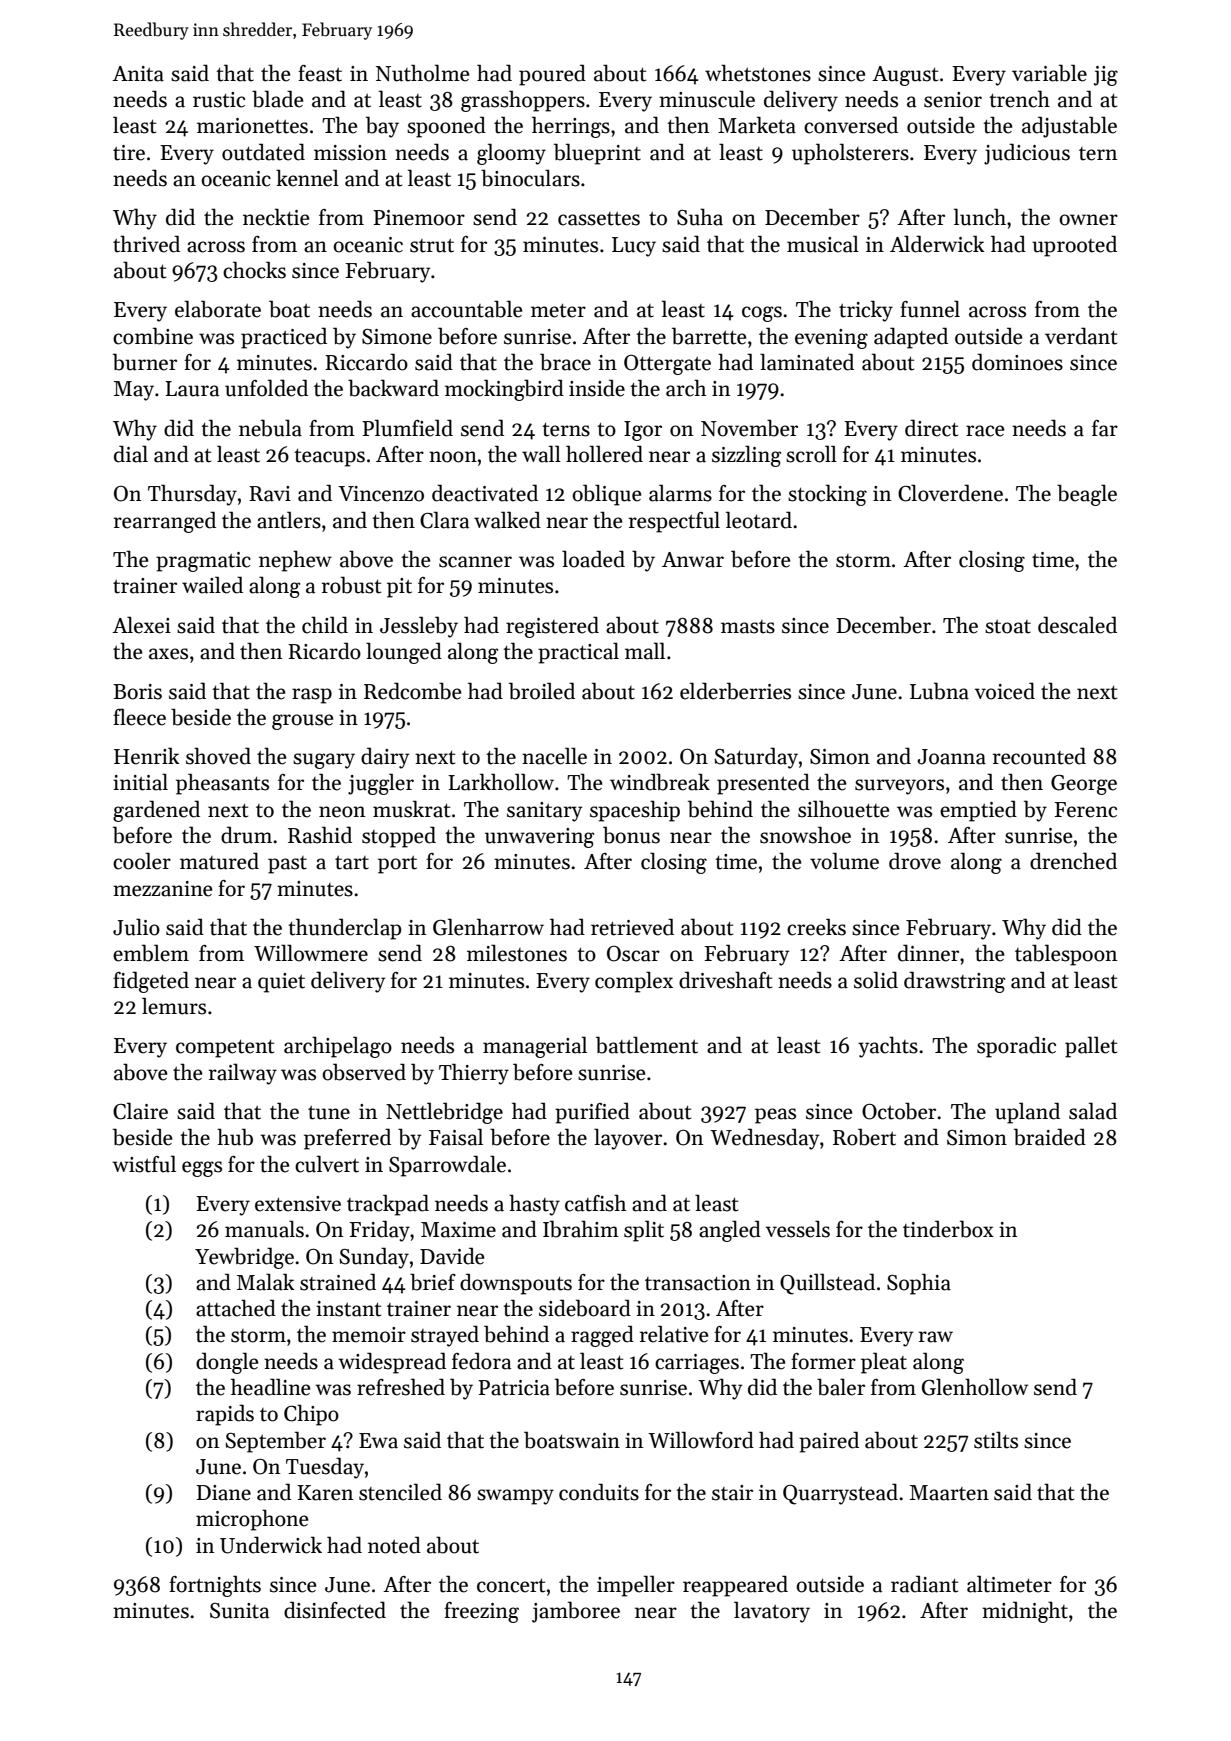  What do you see at coordinates (730, 1231) in the screenshot?
I see `angled` at bounding box center [730, 1231].
